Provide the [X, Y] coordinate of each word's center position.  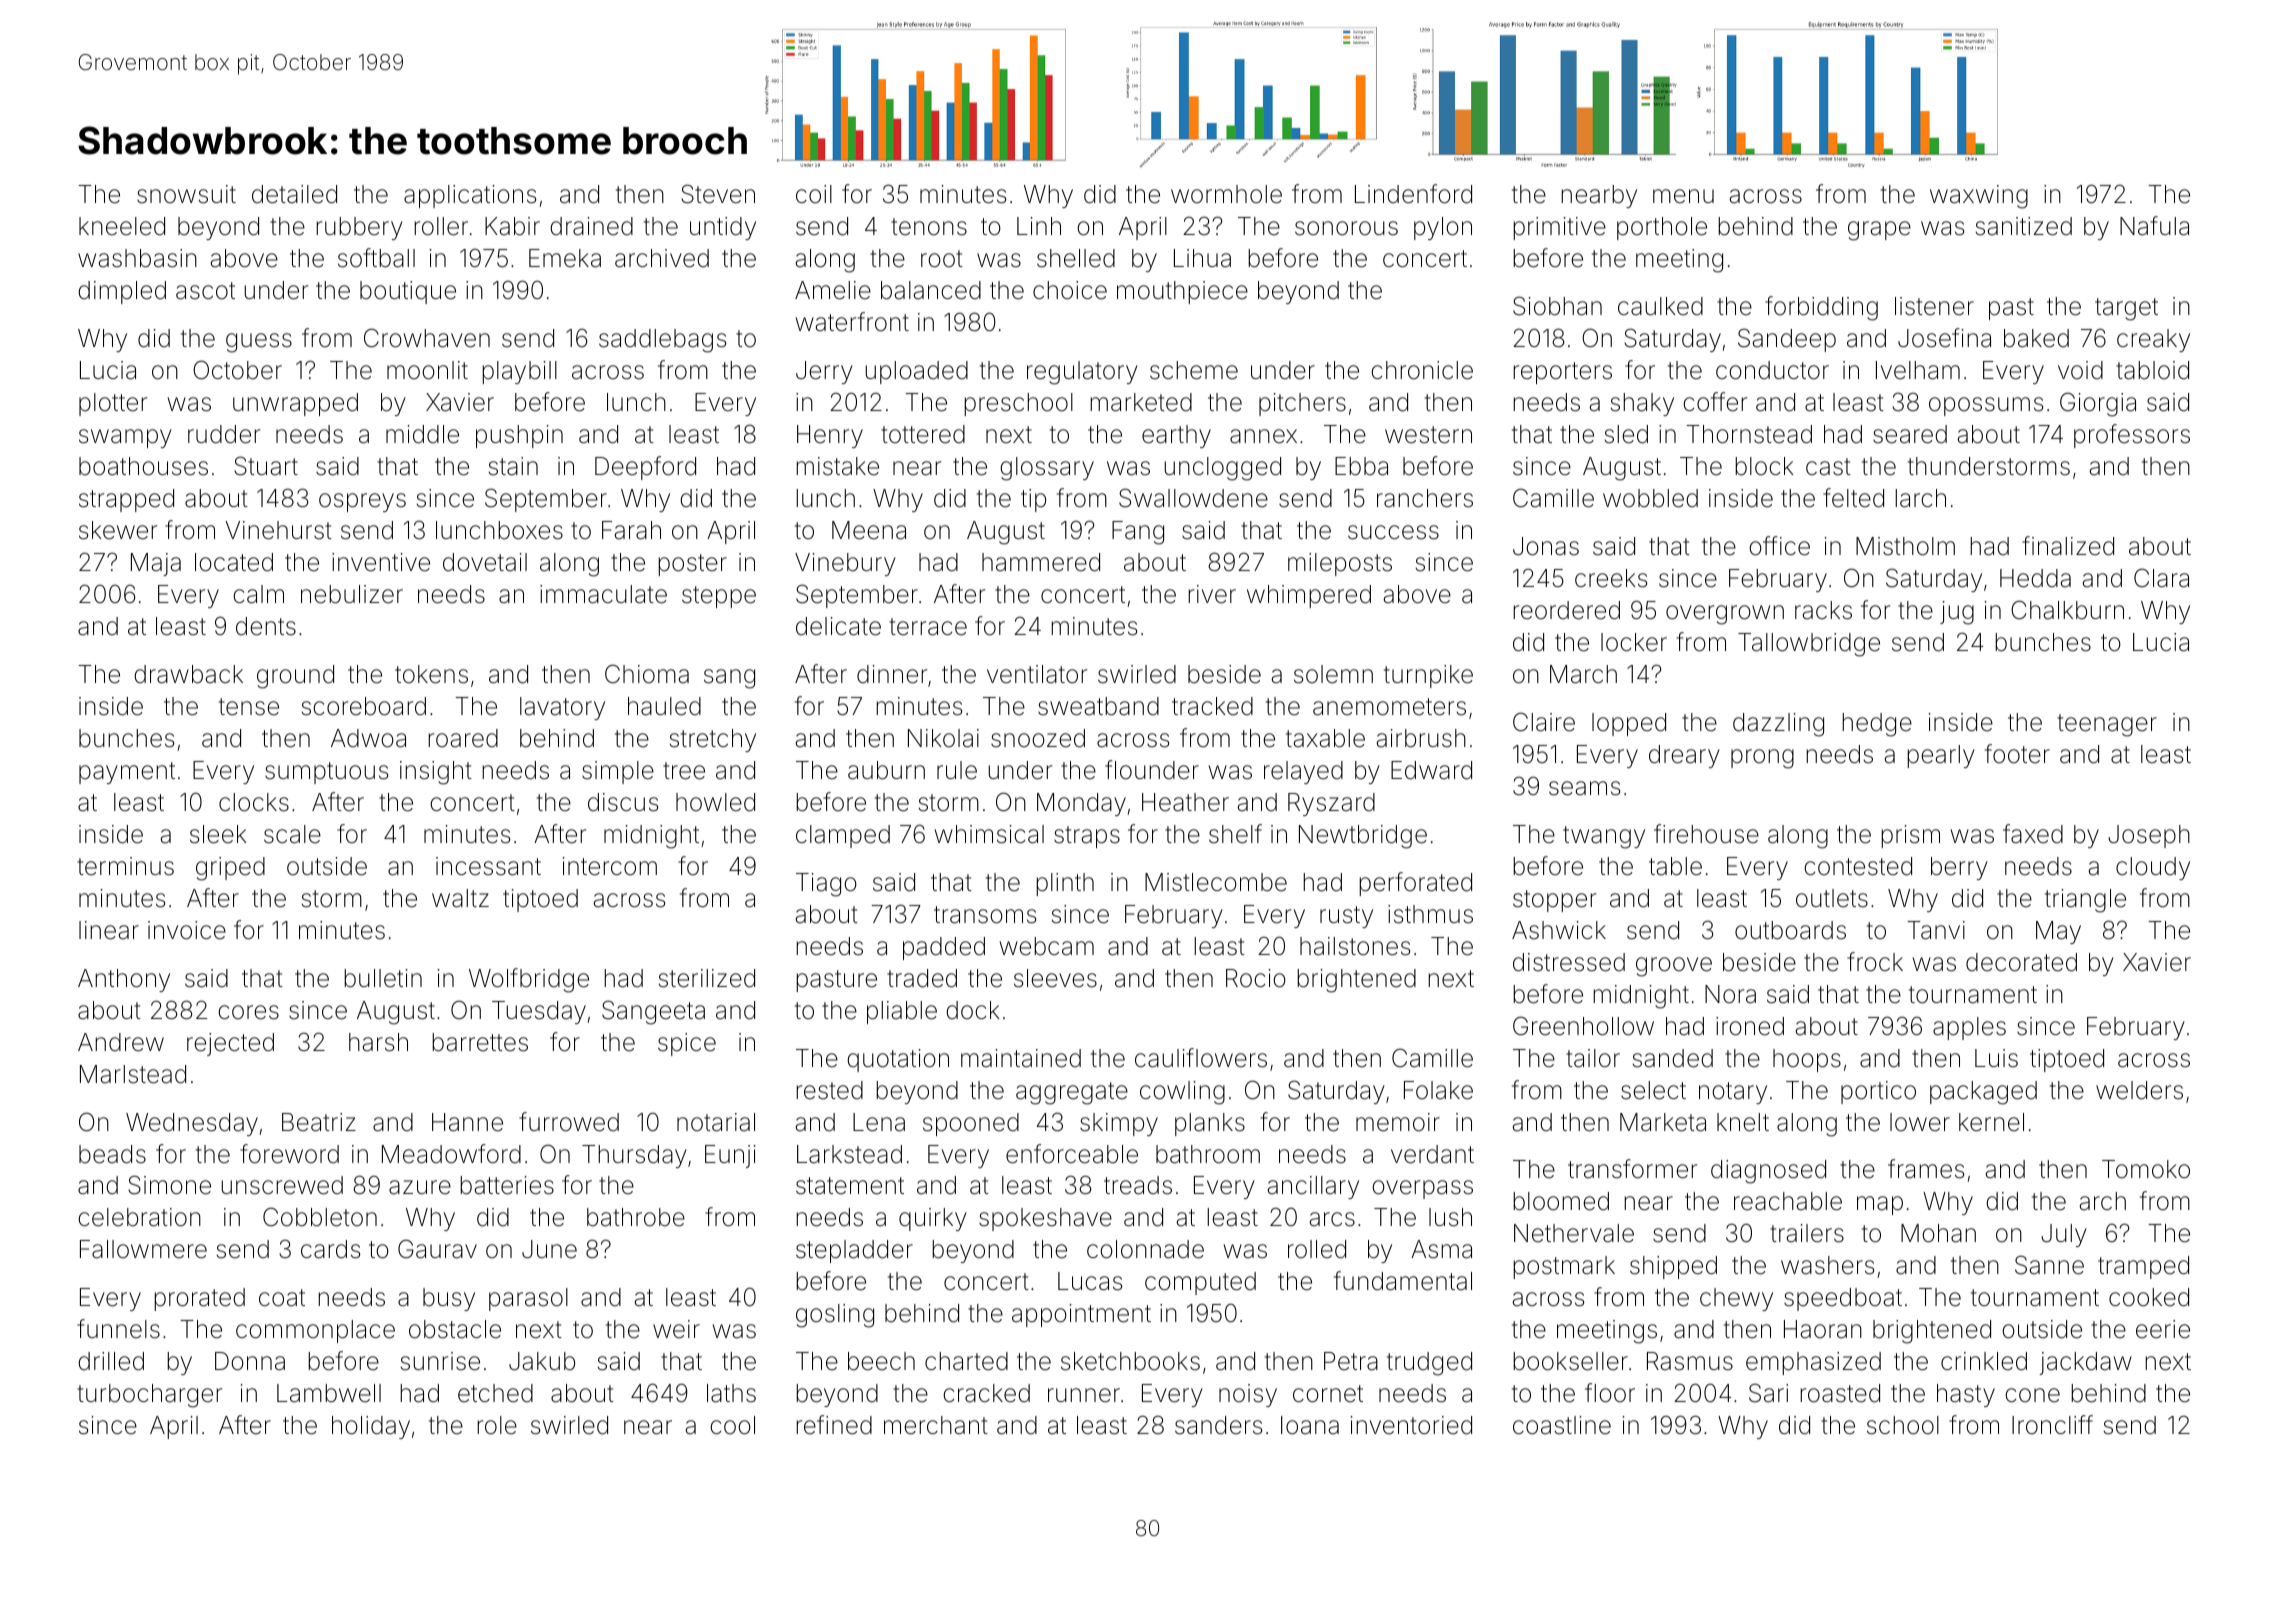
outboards [1790, 930]
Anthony [124, 980]
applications [470, 196]
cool [732, 1425]
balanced [931, 290]
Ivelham [1918, 370]
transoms [985, 915]
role [497, 1425]
